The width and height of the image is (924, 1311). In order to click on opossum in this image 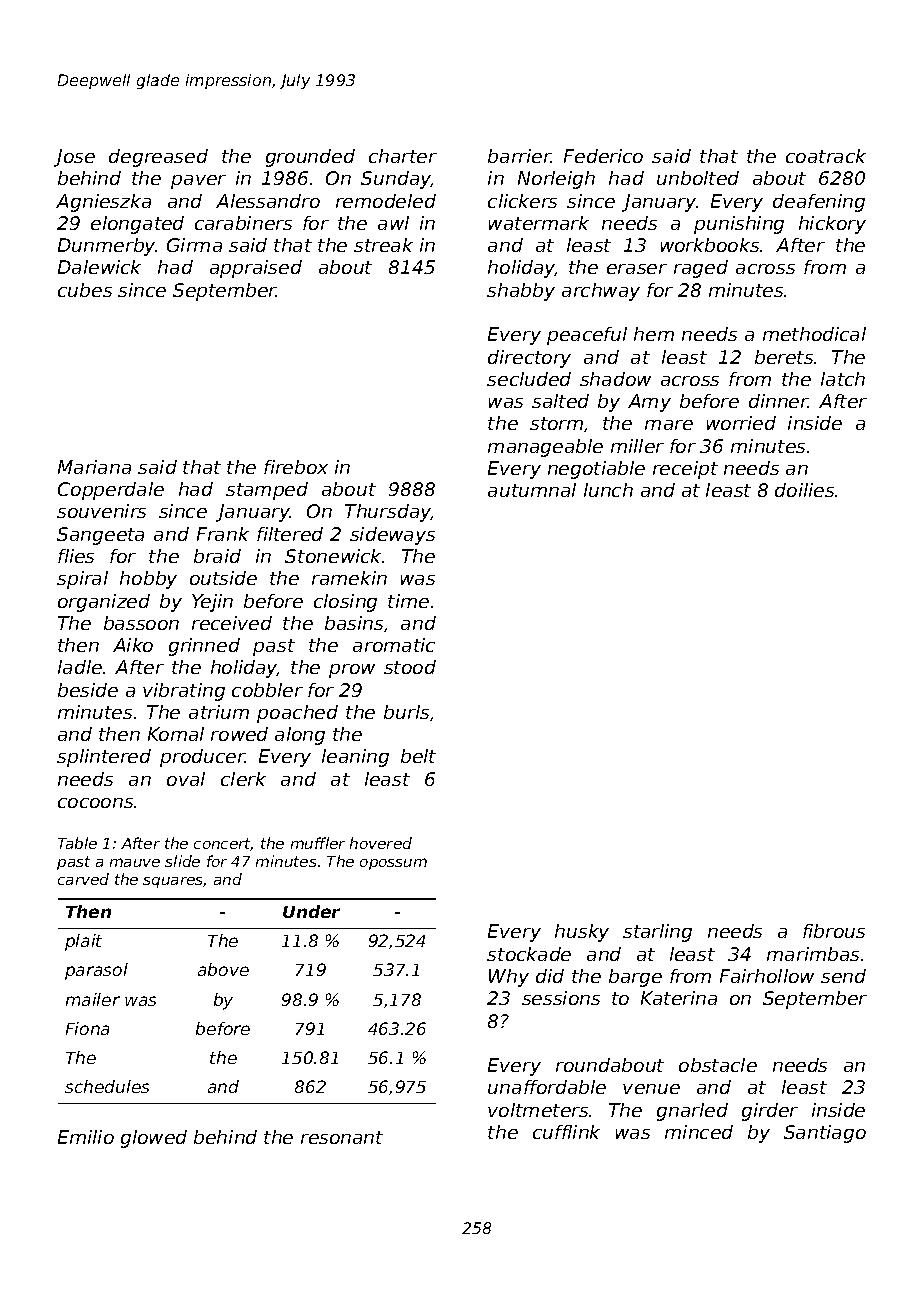, I will do `click(393, 864)`.
